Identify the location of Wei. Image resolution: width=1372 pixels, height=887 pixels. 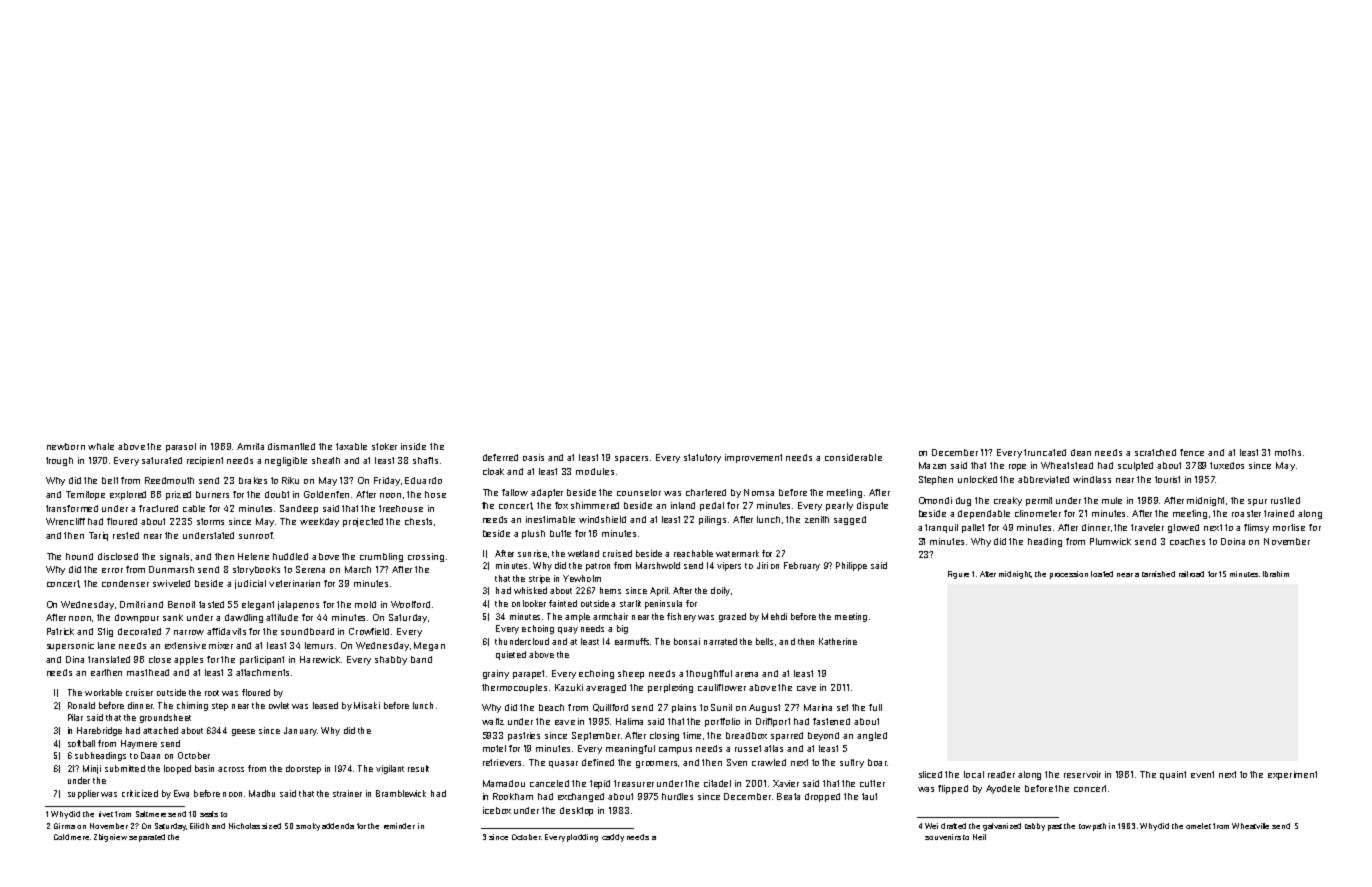
(931, 826).
